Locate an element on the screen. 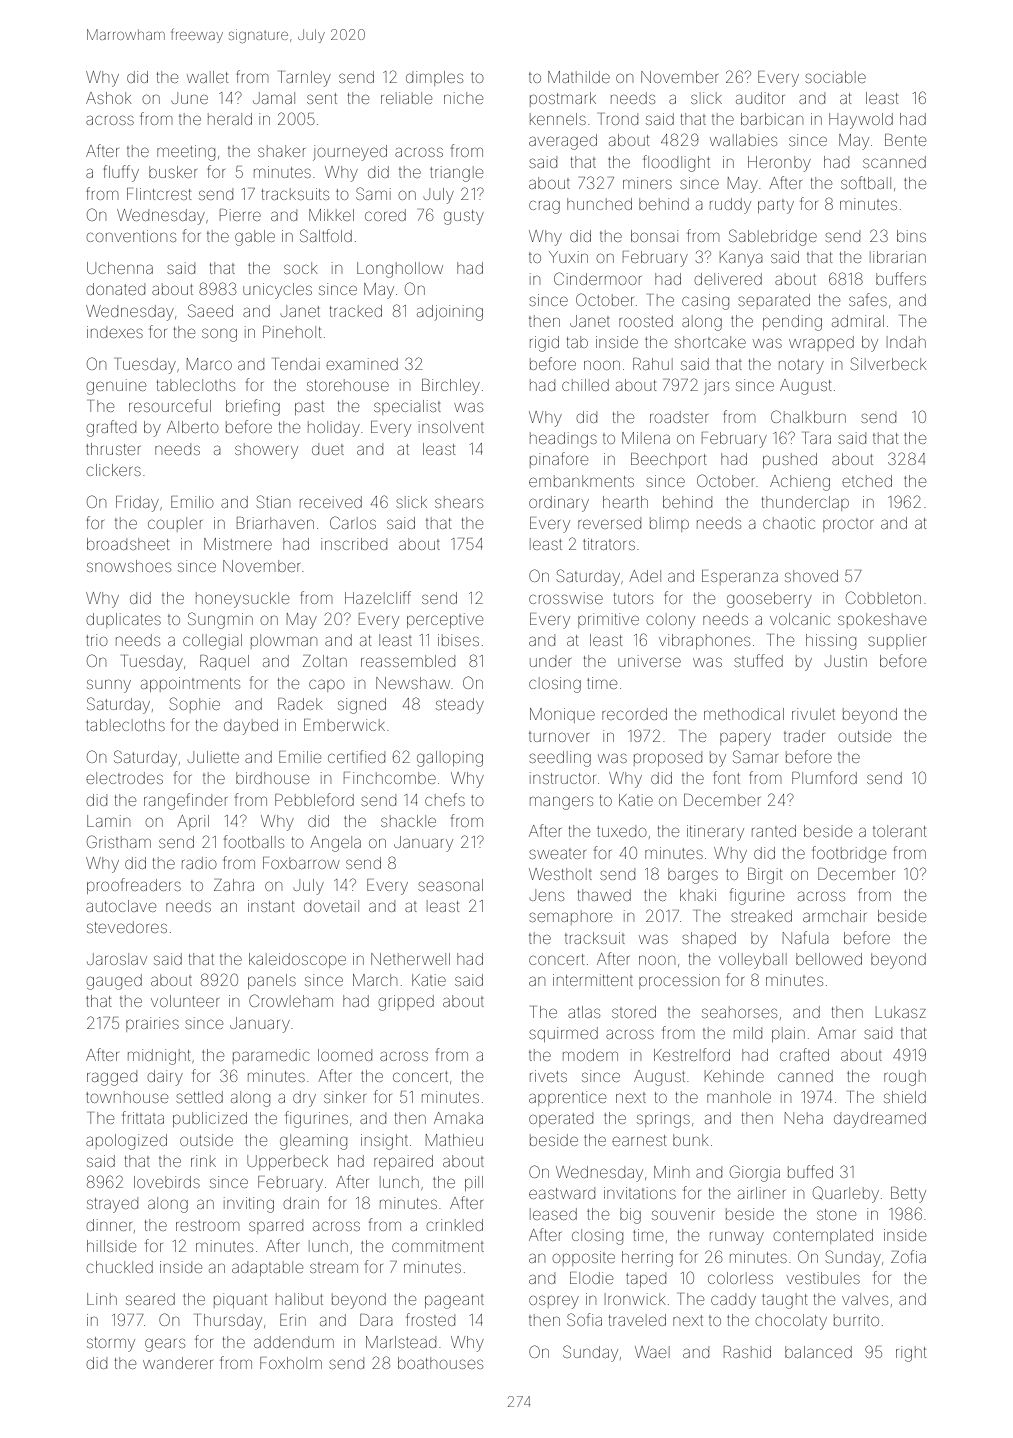 The width and height of the screenshot is (1013, 1438). Juliette is located at coordinates (213, 757).
